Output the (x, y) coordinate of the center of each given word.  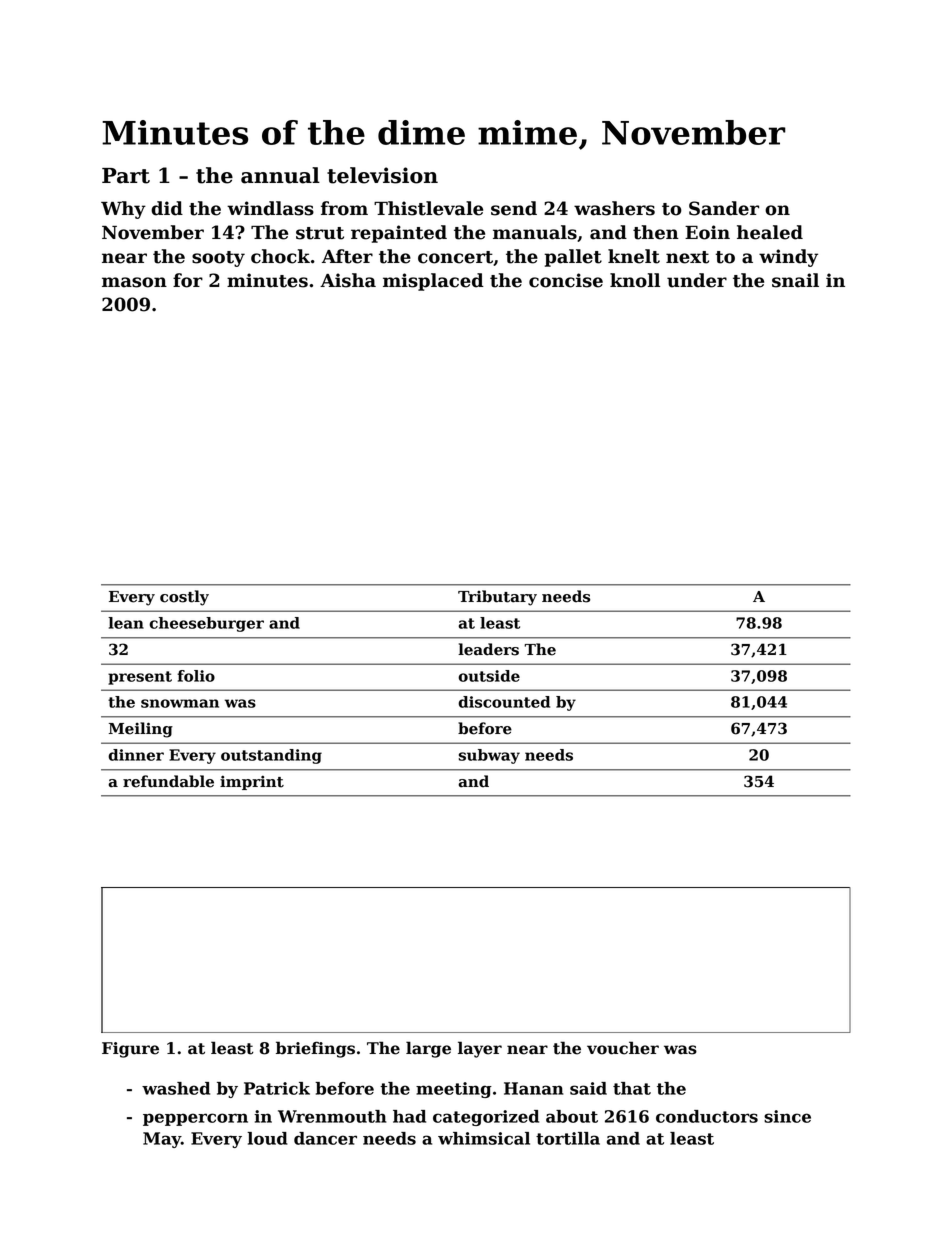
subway (489, 756)
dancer (325, 1138)
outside (489, 676)
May (162, 1140)
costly (184, 598)
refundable (168, 781)
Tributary (497, 598)
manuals (535, 232)
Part (126, 176)
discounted (504, 702)
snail (795, 280)
